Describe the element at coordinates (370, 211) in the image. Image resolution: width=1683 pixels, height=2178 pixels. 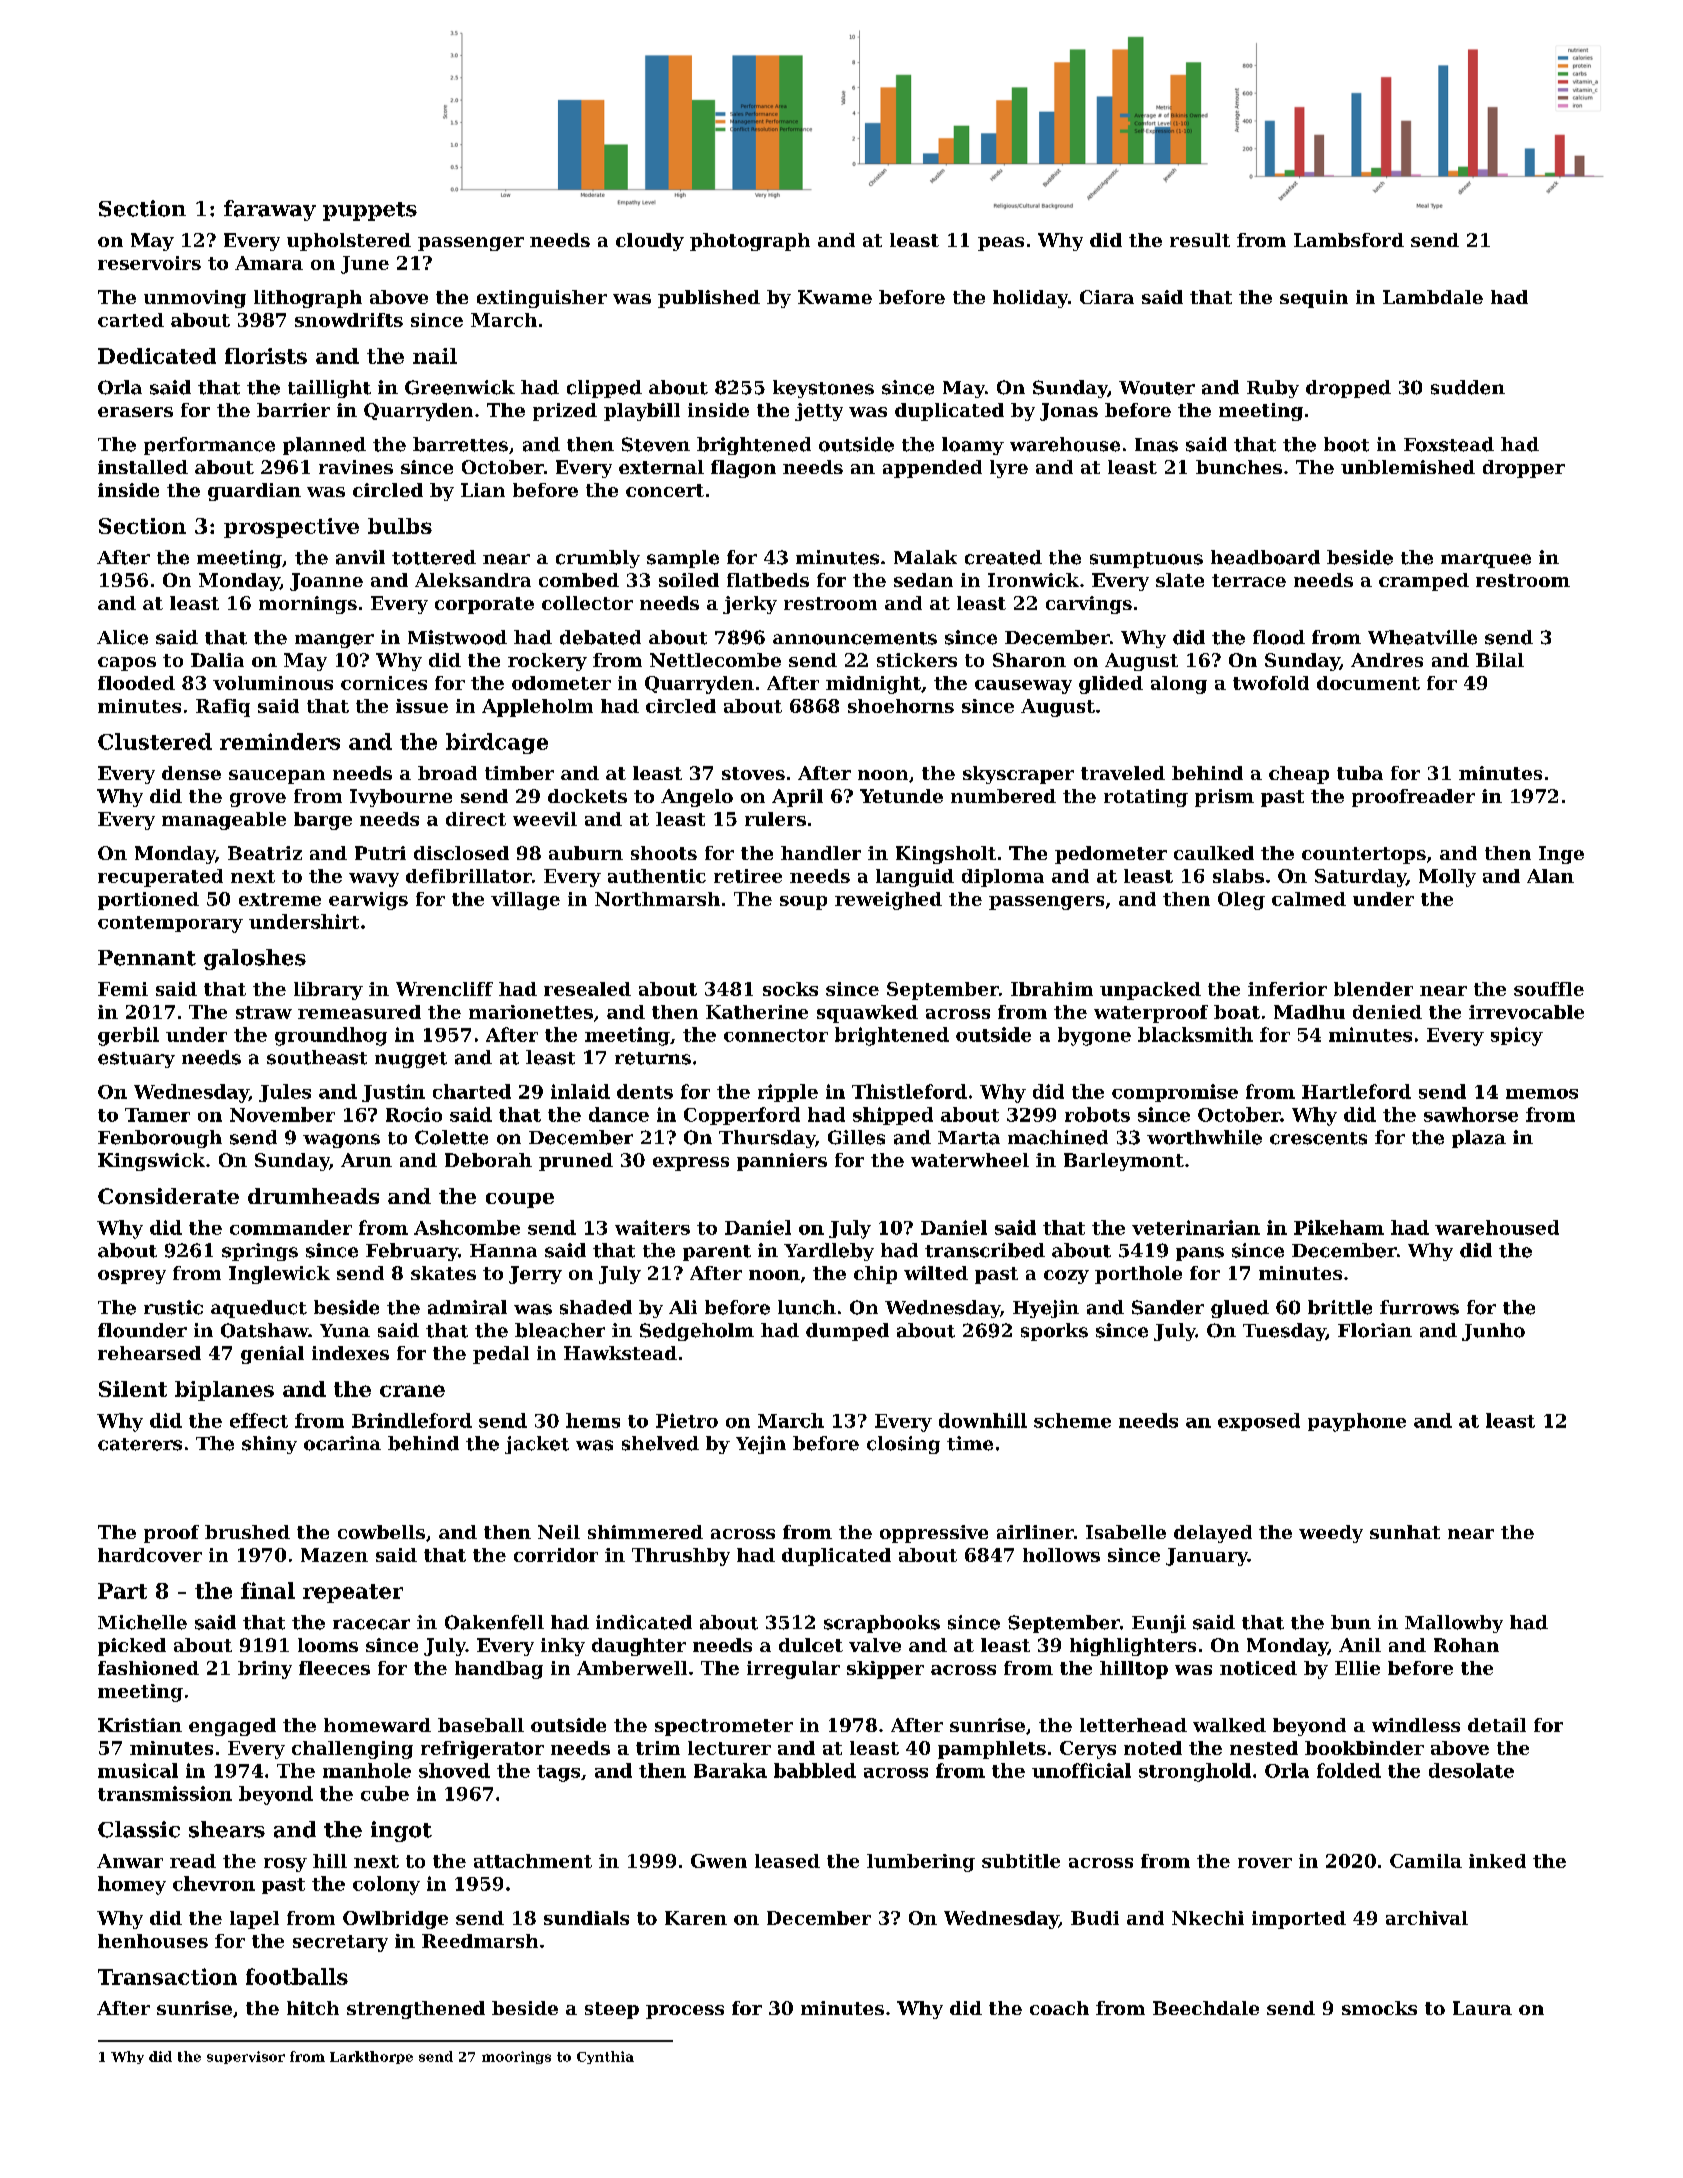
I see `puppets` at that location.
